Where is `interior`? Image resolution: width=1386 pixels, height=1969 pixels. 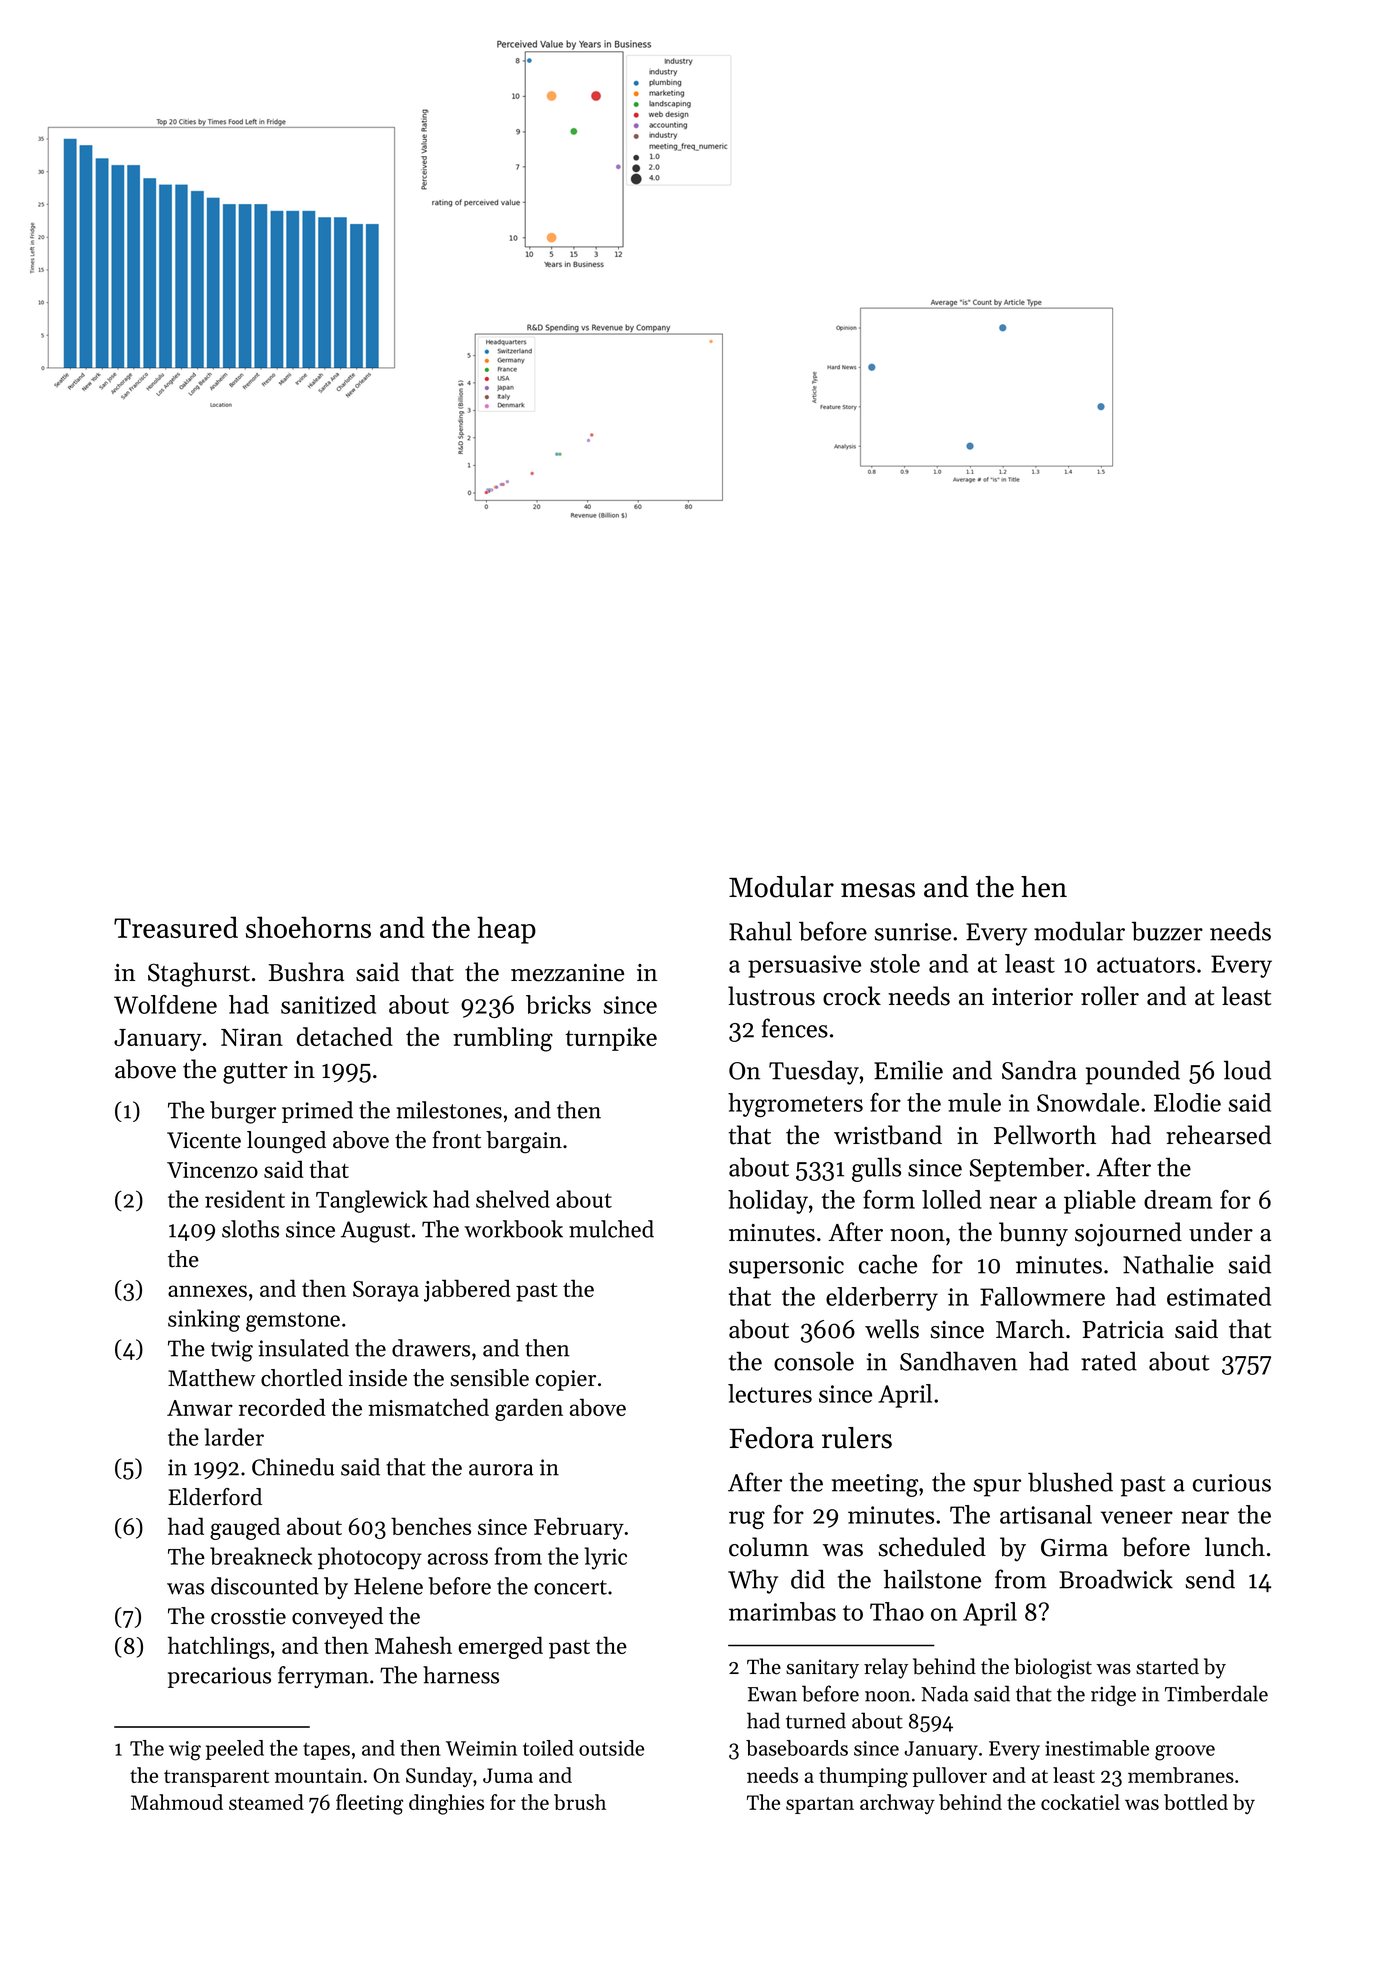
interior is located at coordinates (1032, 997).
